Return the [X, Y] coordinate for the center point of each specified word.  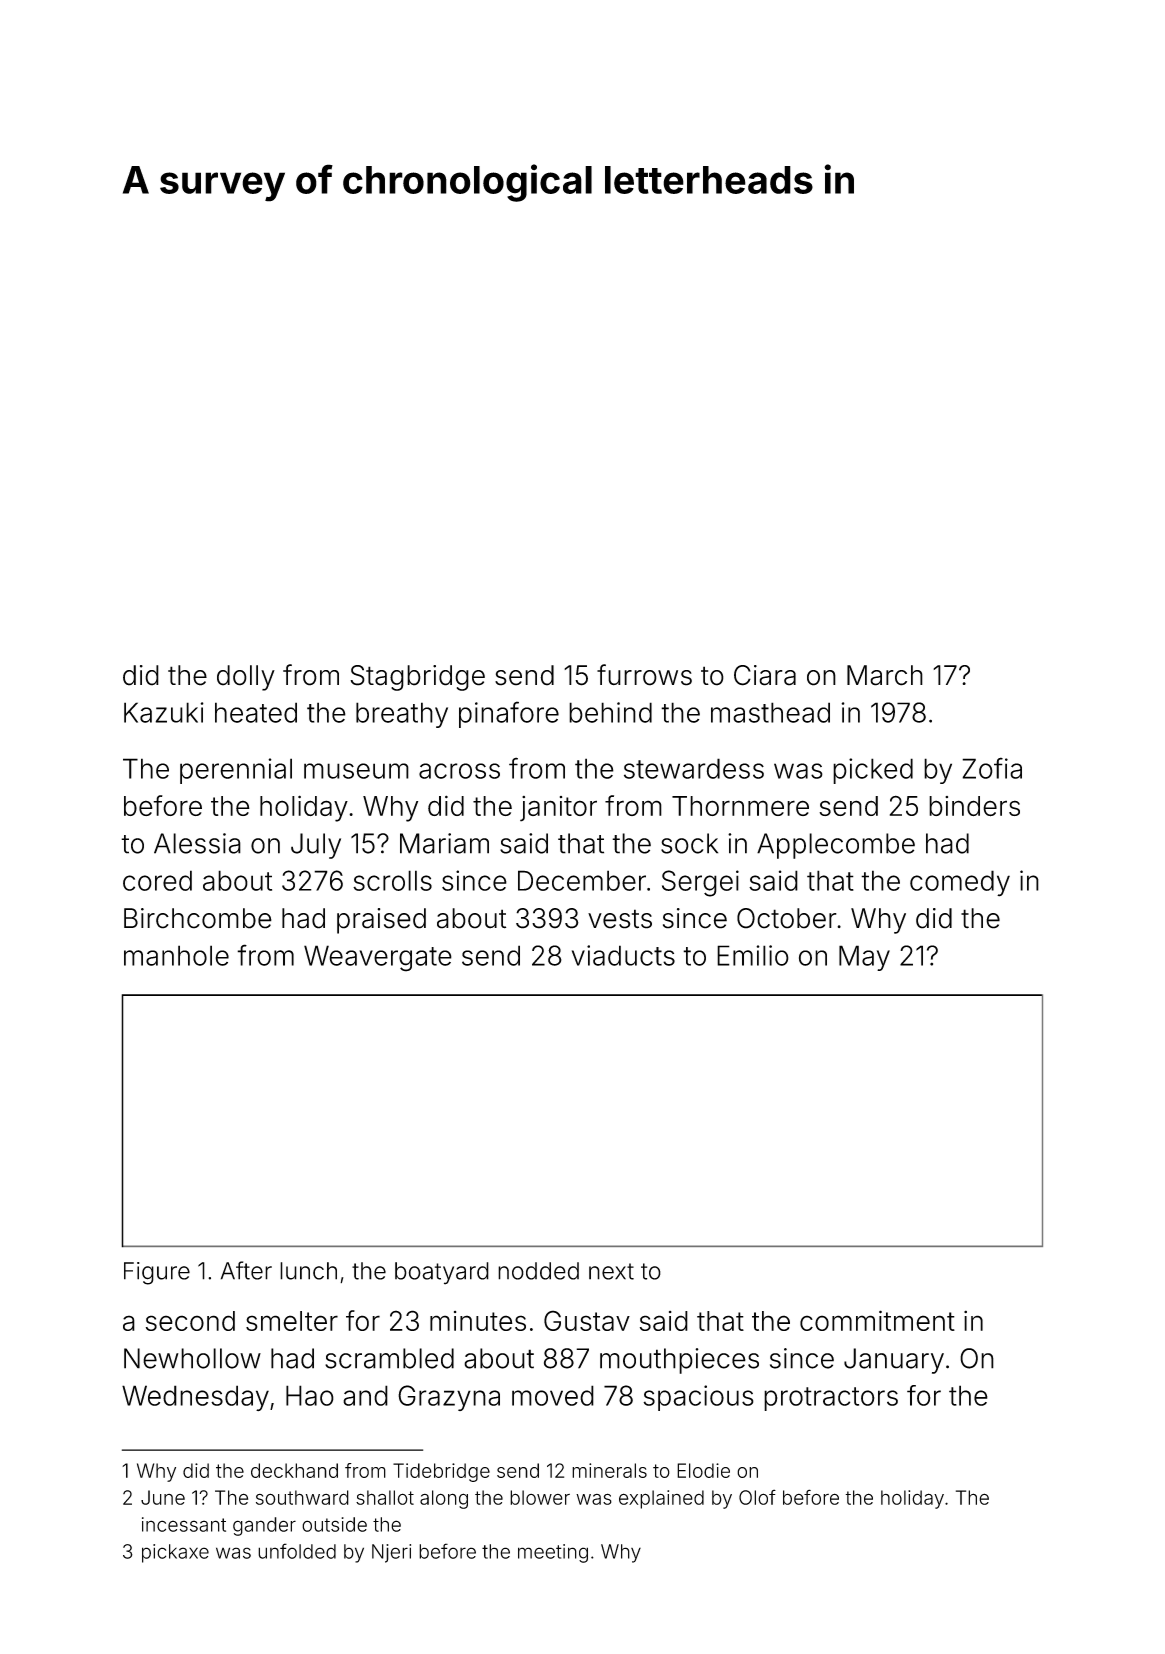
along [444, 1499]
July [316, 846]
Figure [157, 1273]
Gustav [587, 1320]
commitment [877, 1320]
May [864, 958]
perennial [236, 771]
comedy [960, 883]
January [894, 1361]
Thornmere [740, 806]
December [582, 880]
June [163, 1497]
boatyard [442, 1273]
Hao [310, 1395]
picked [873, 771]
